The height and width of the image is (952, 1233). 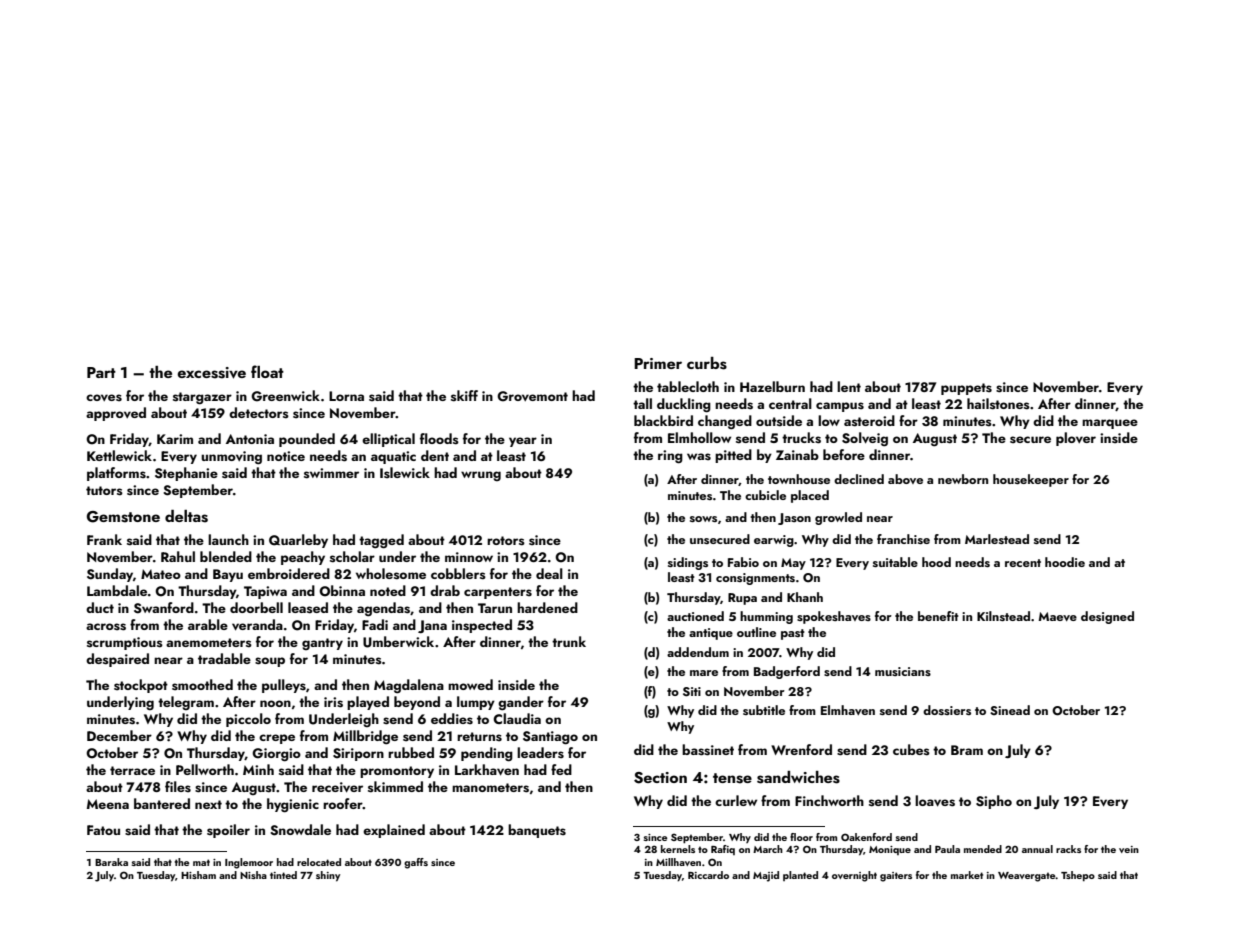 I want to click on float, so click(x=267, y=371).
